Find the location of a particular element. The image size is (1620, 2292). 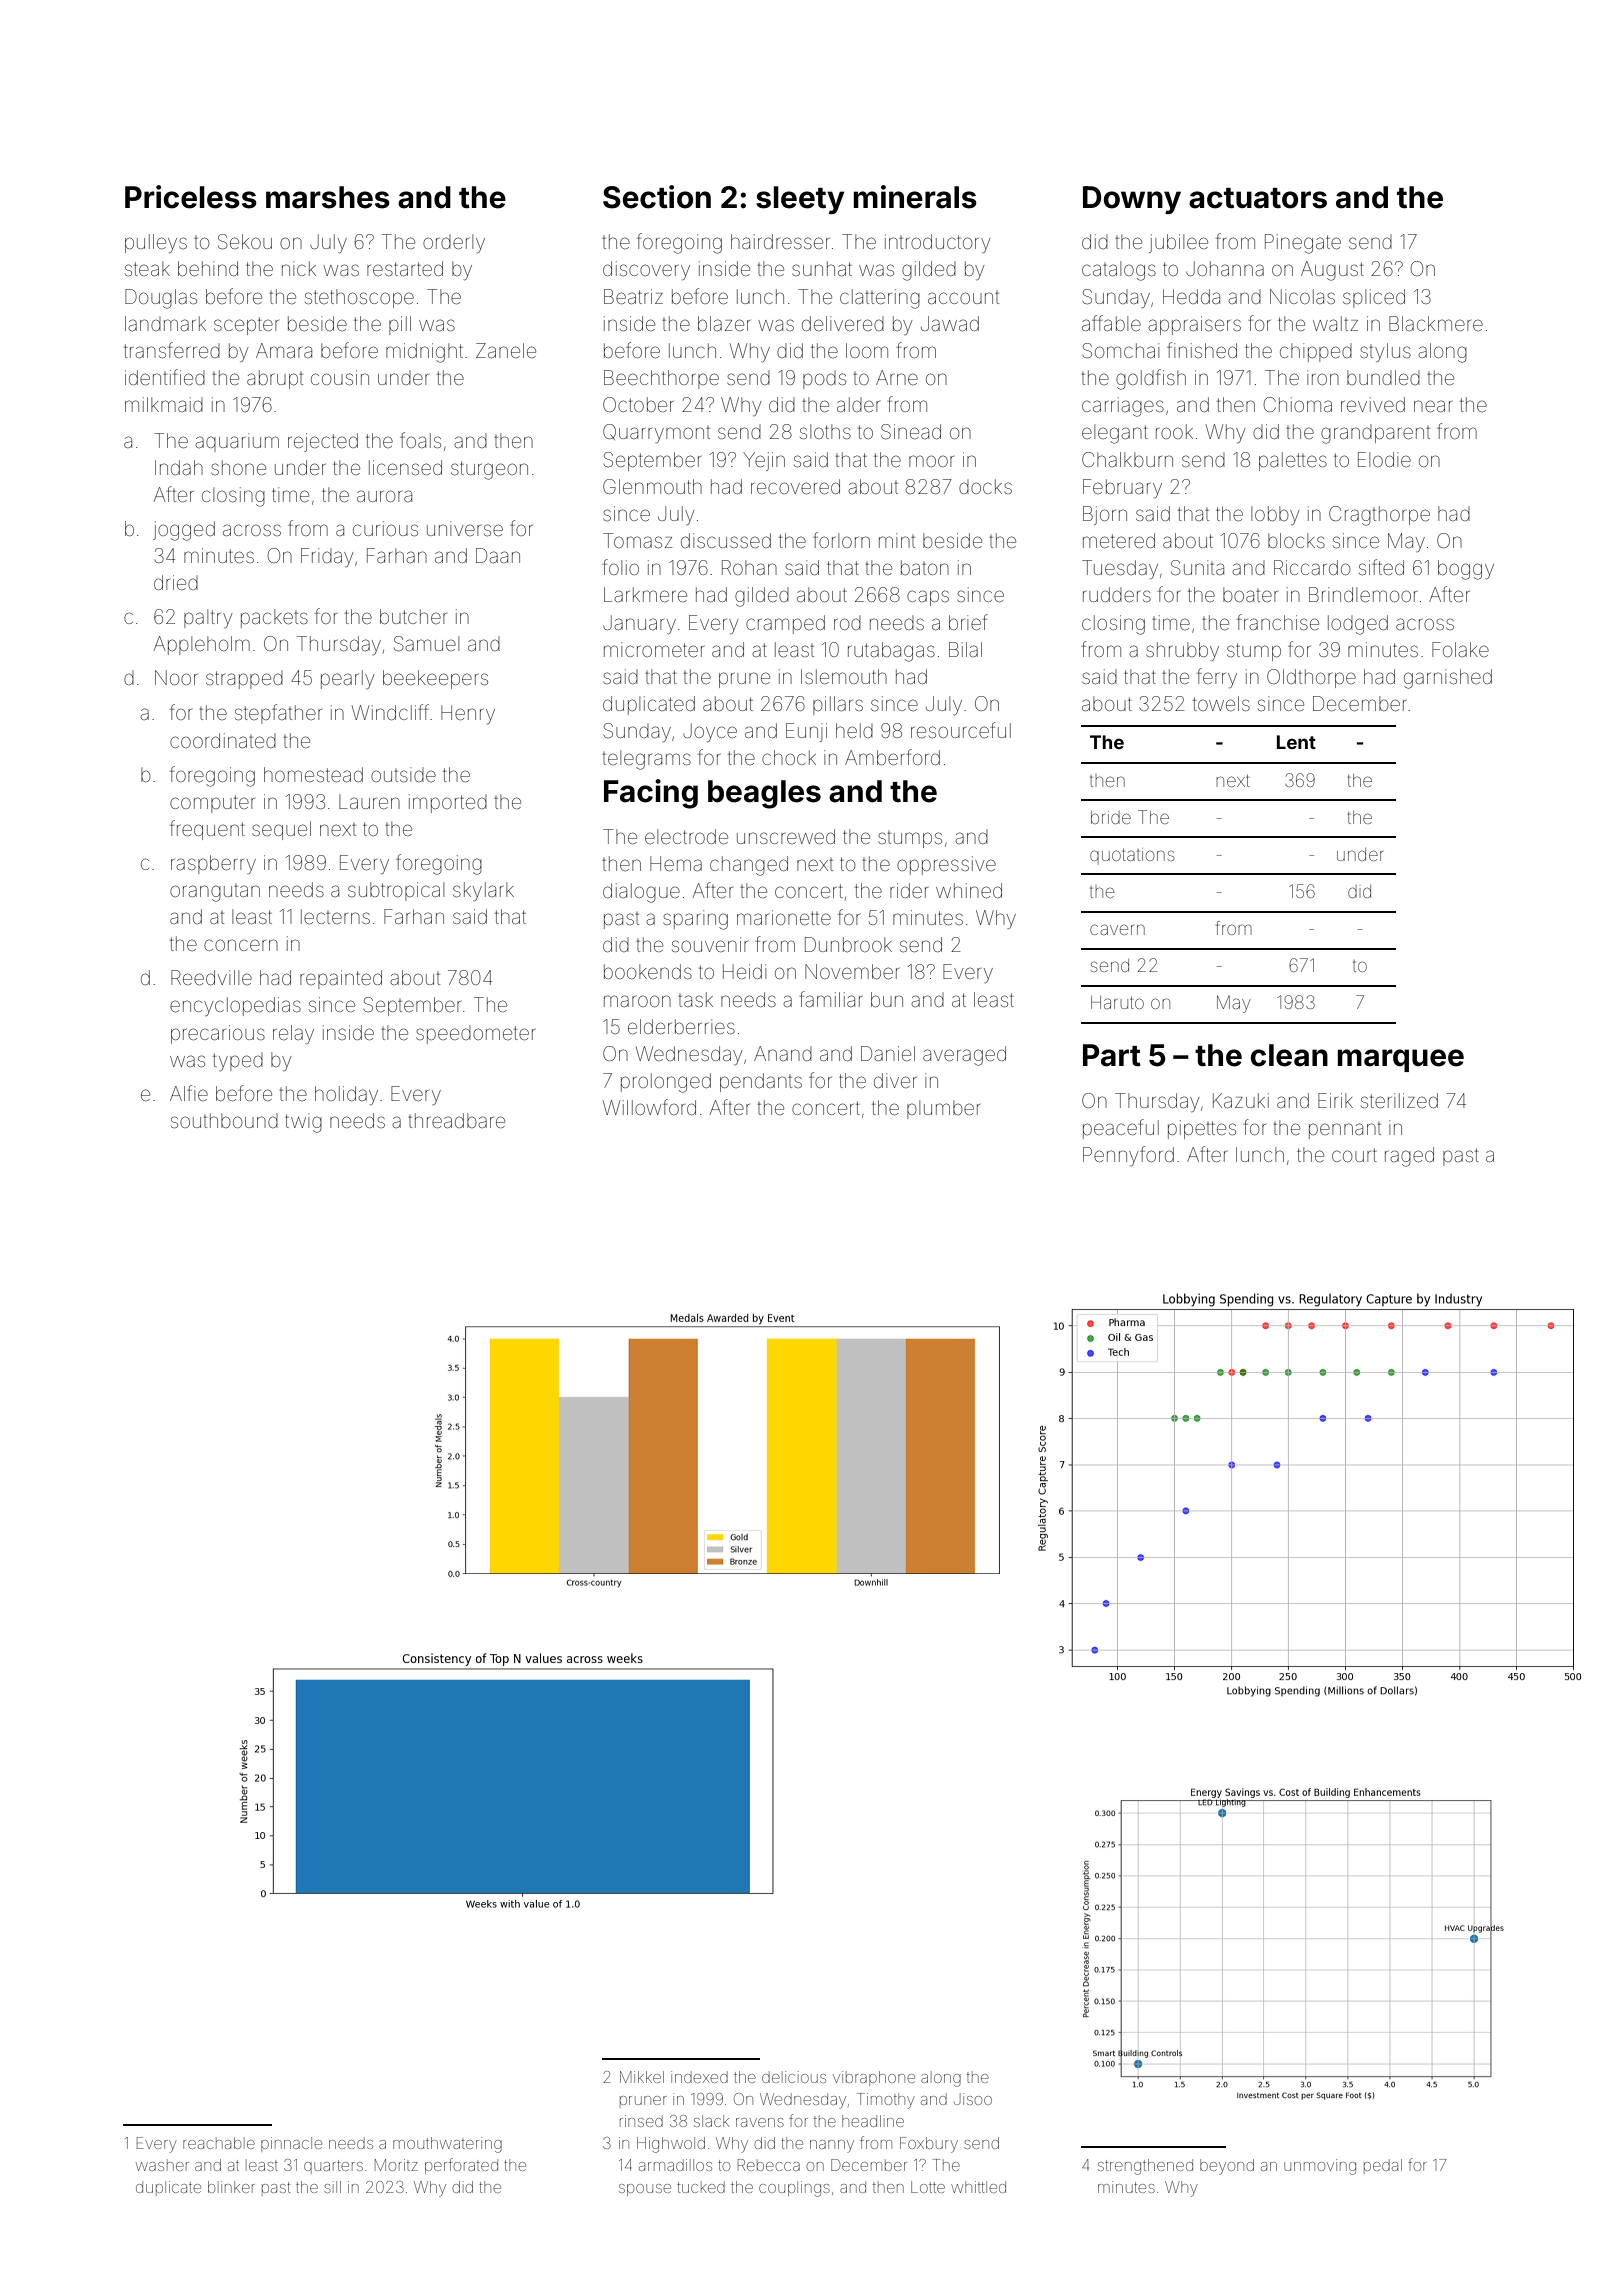

court is located at coordinates (1354, 1155).
